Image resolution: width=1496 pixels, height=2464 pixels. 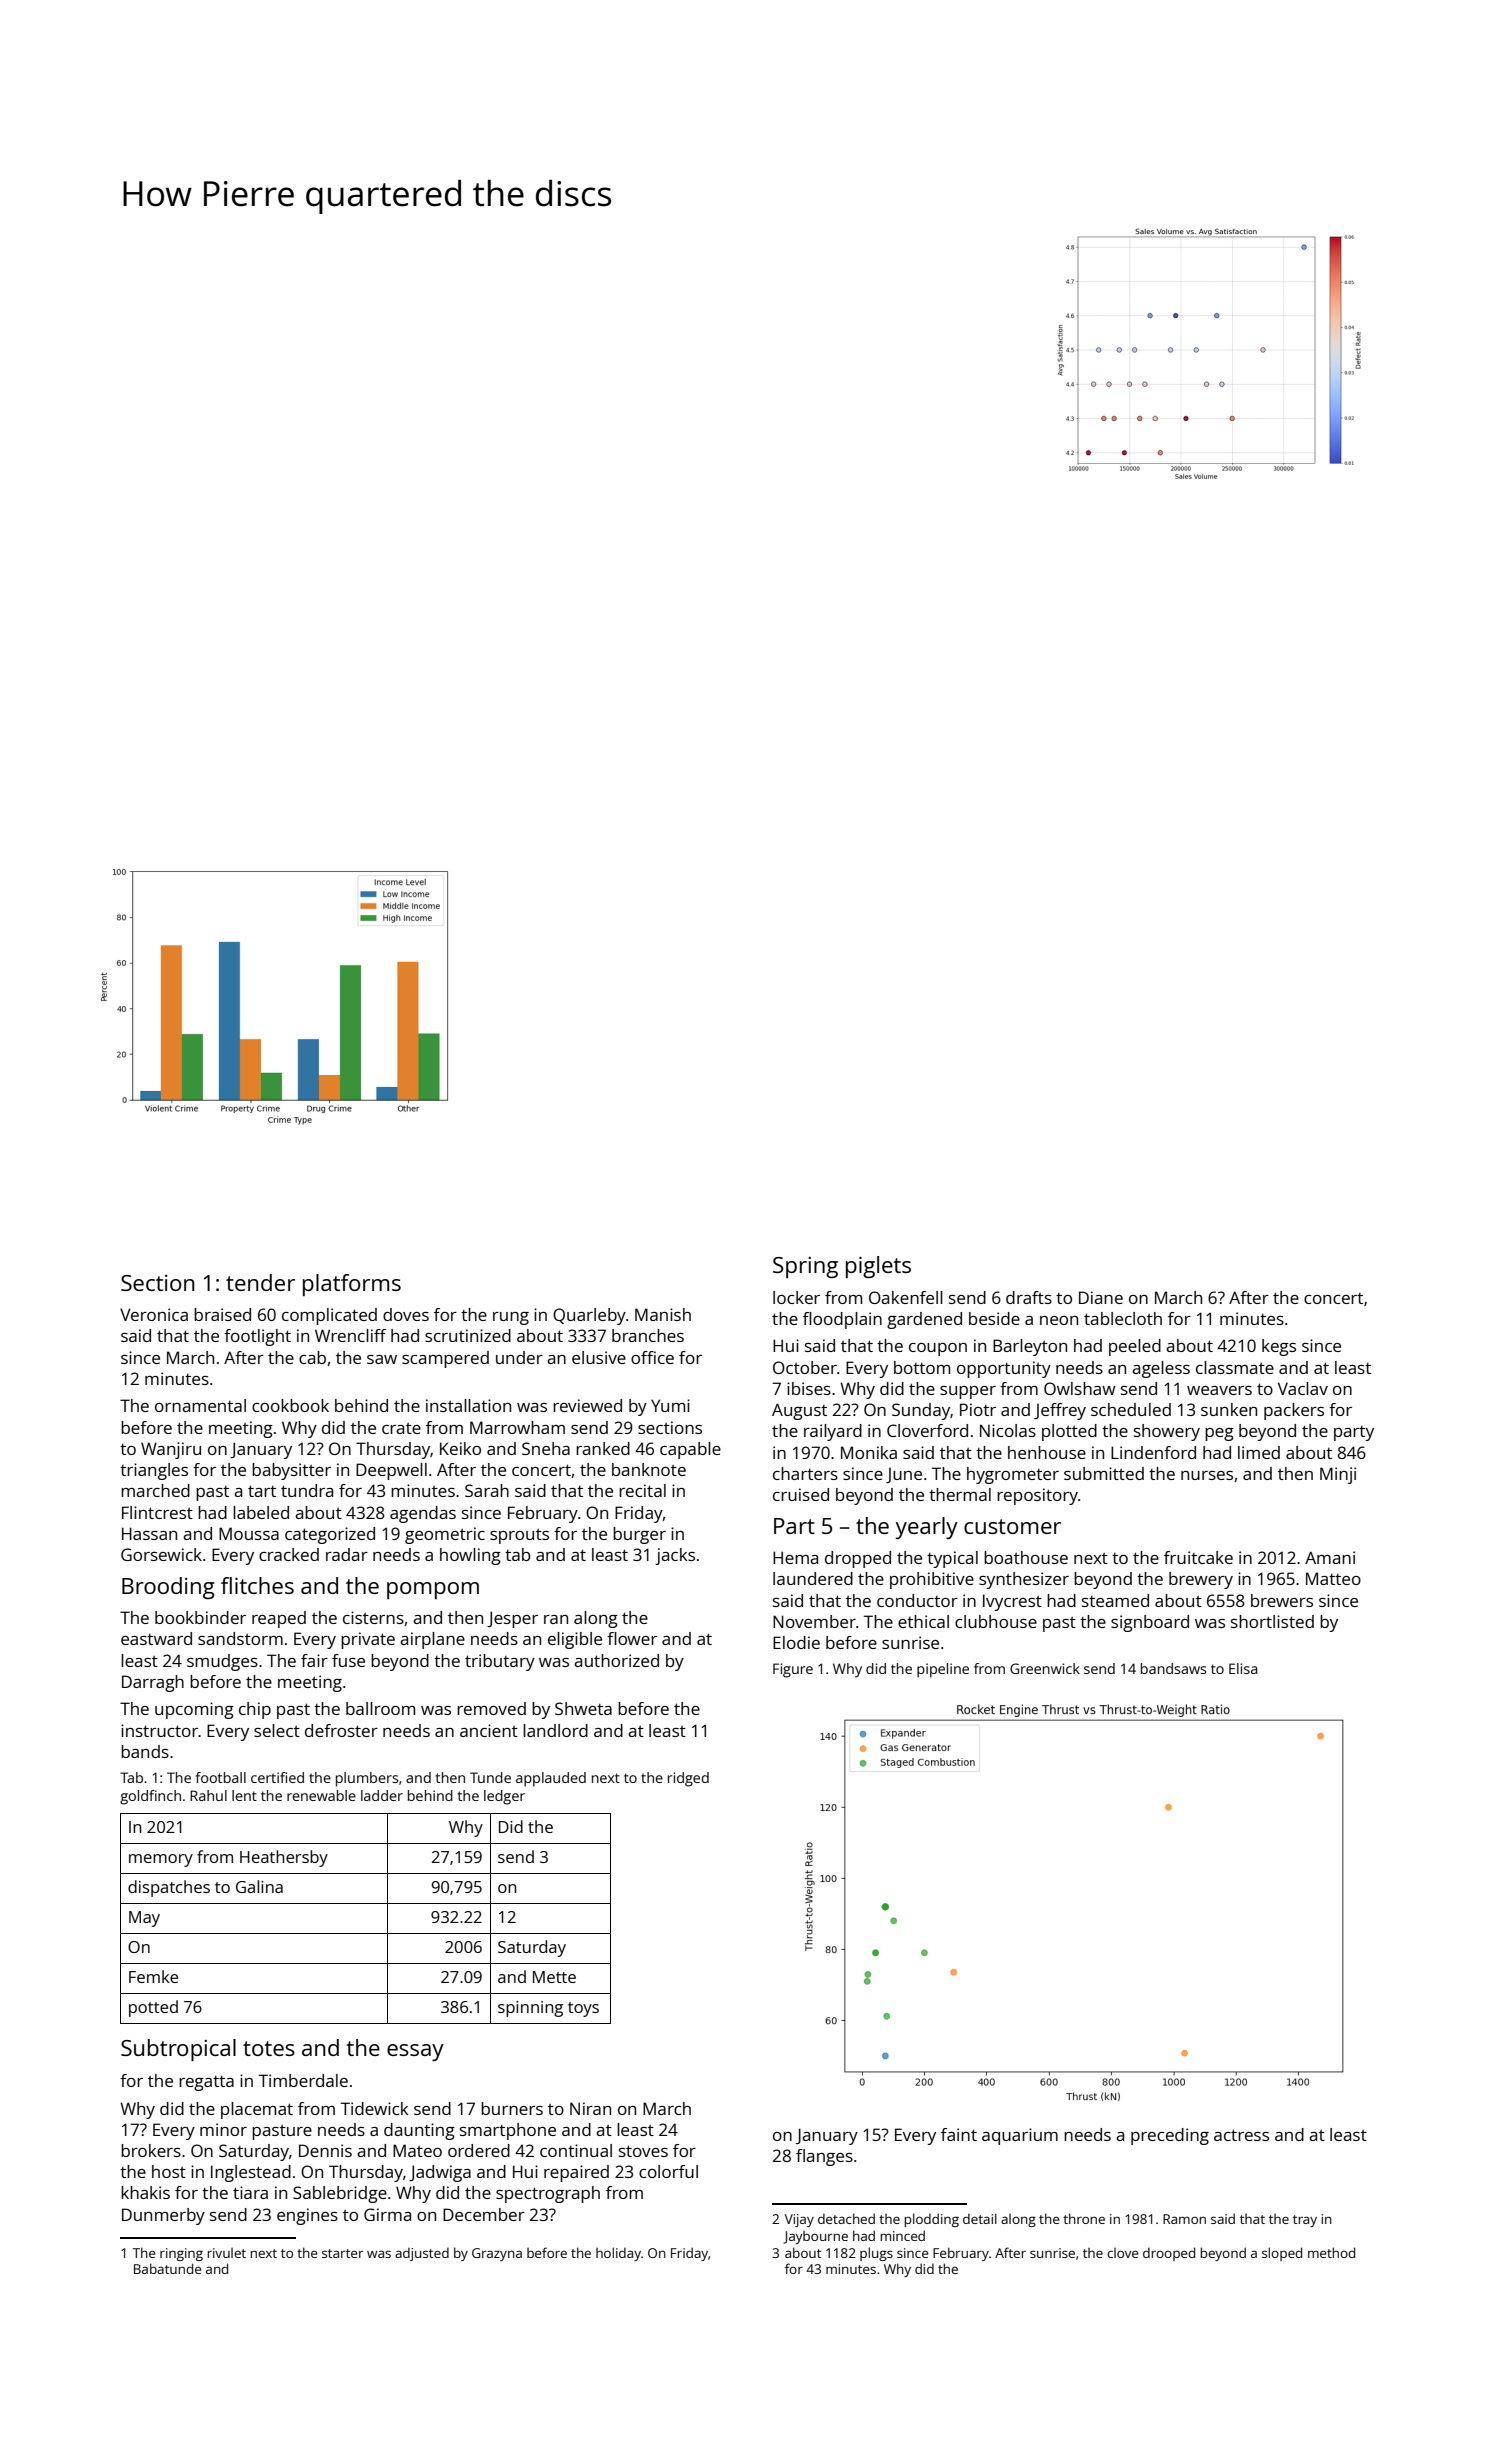 I want to click on brewers, so click(x=1282, y=1600).
